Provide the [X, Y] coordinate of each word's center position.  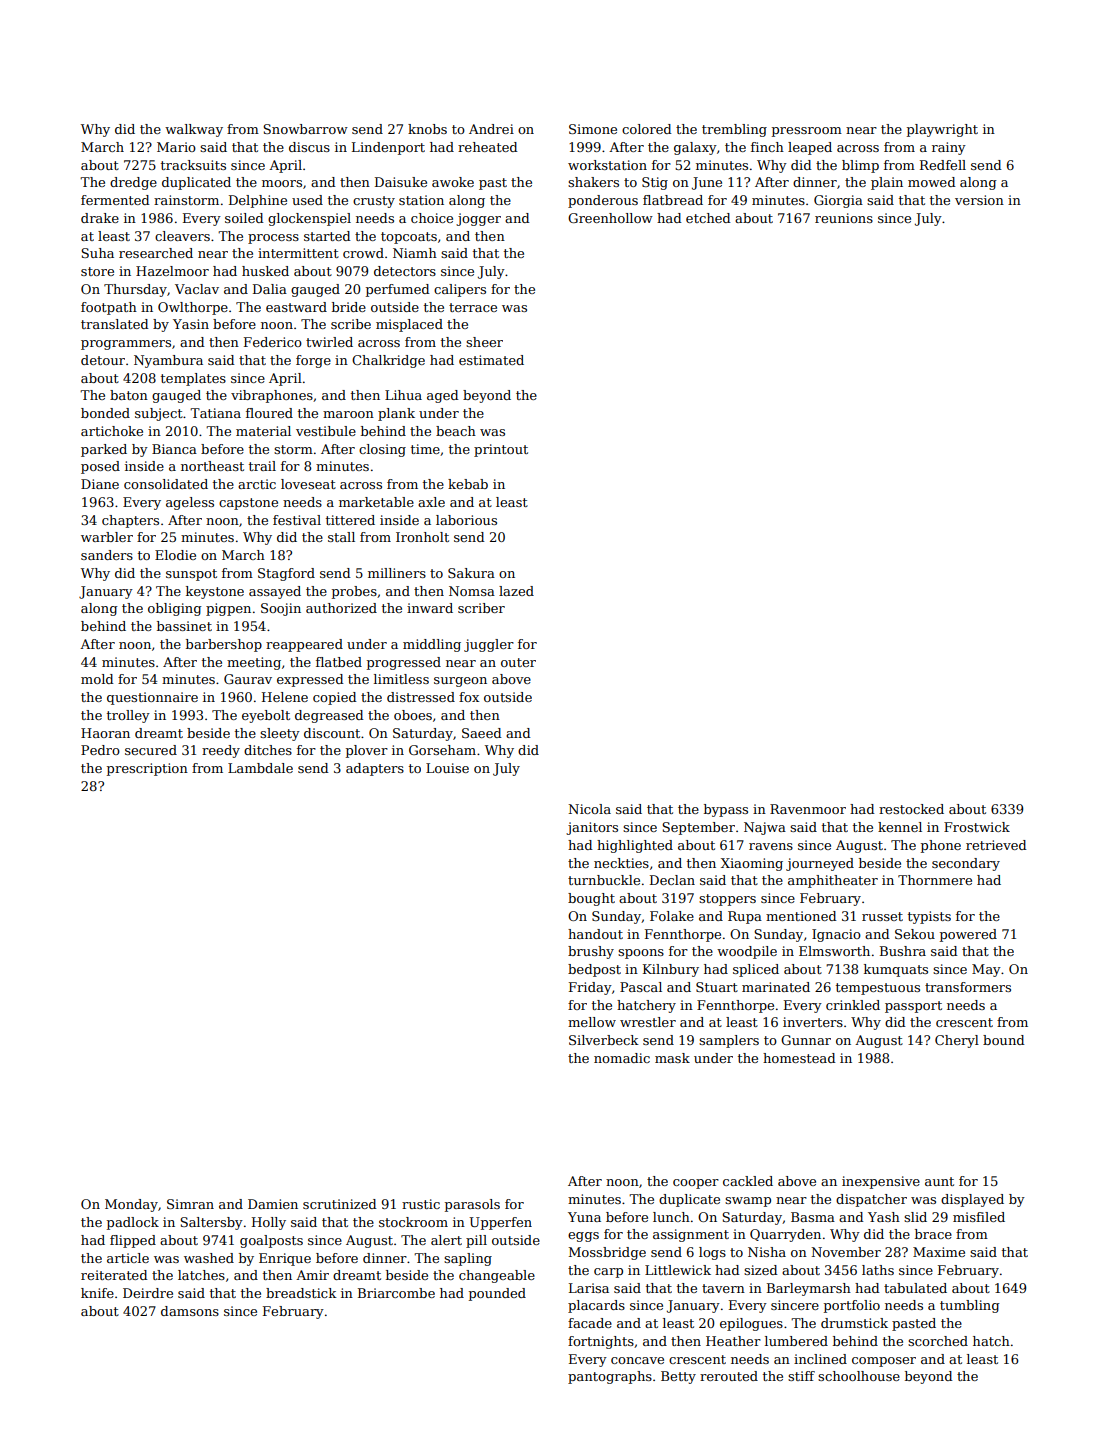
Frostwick [977, 827]
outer [518, 662]
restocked [911, 809]
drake [100, 218]
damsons [190, 1311]
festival [297, 520]
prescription [147, 769]
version [979, 200]
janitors [592, 828]
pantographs [610, 1377]
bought [591, 899]
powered [968, 935]
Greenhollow [610, 218]
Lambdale [260, 768]
